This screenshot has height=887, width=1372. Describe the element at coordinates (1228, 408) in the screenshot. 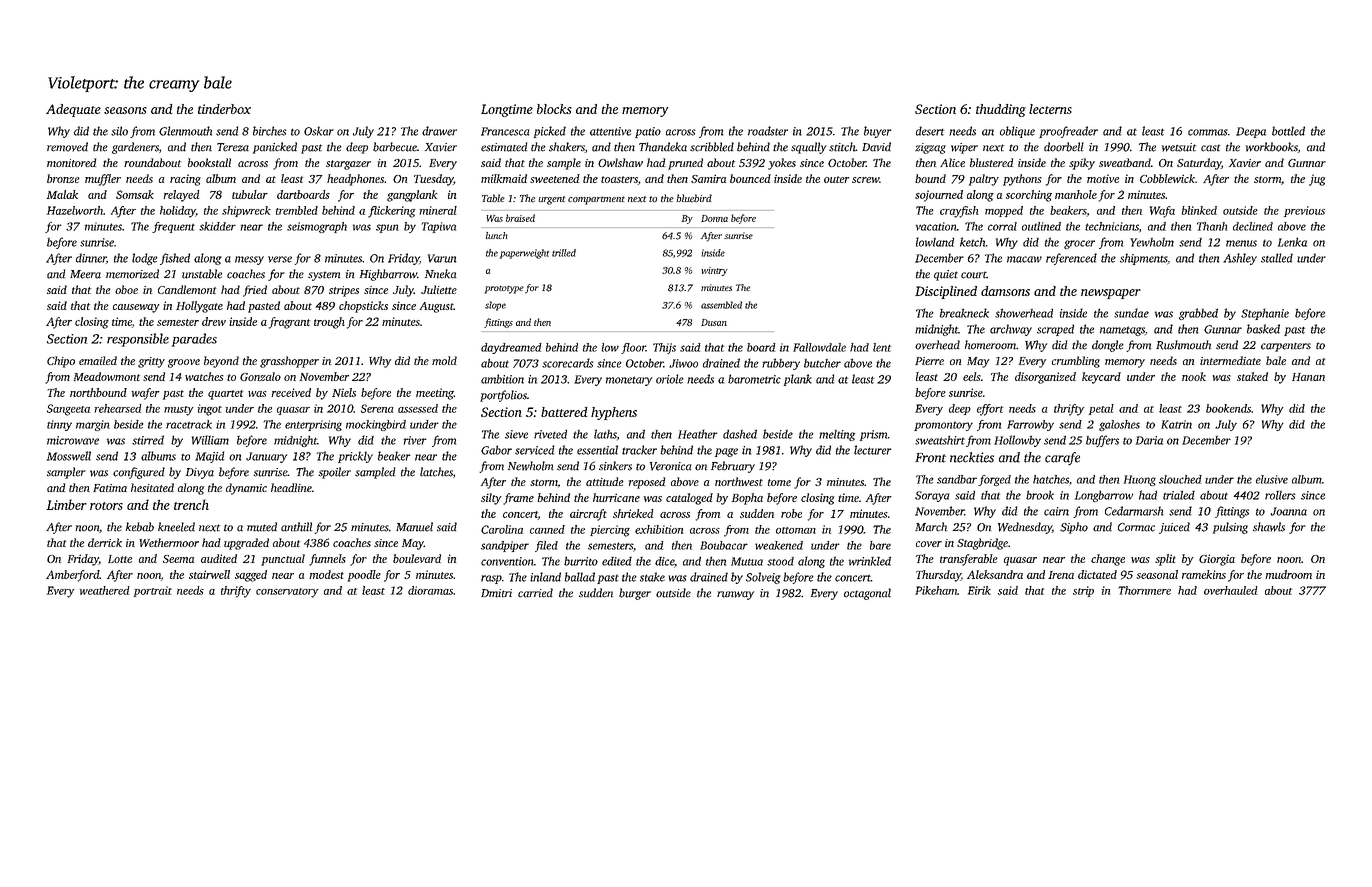

I see `bookends` at that location.
